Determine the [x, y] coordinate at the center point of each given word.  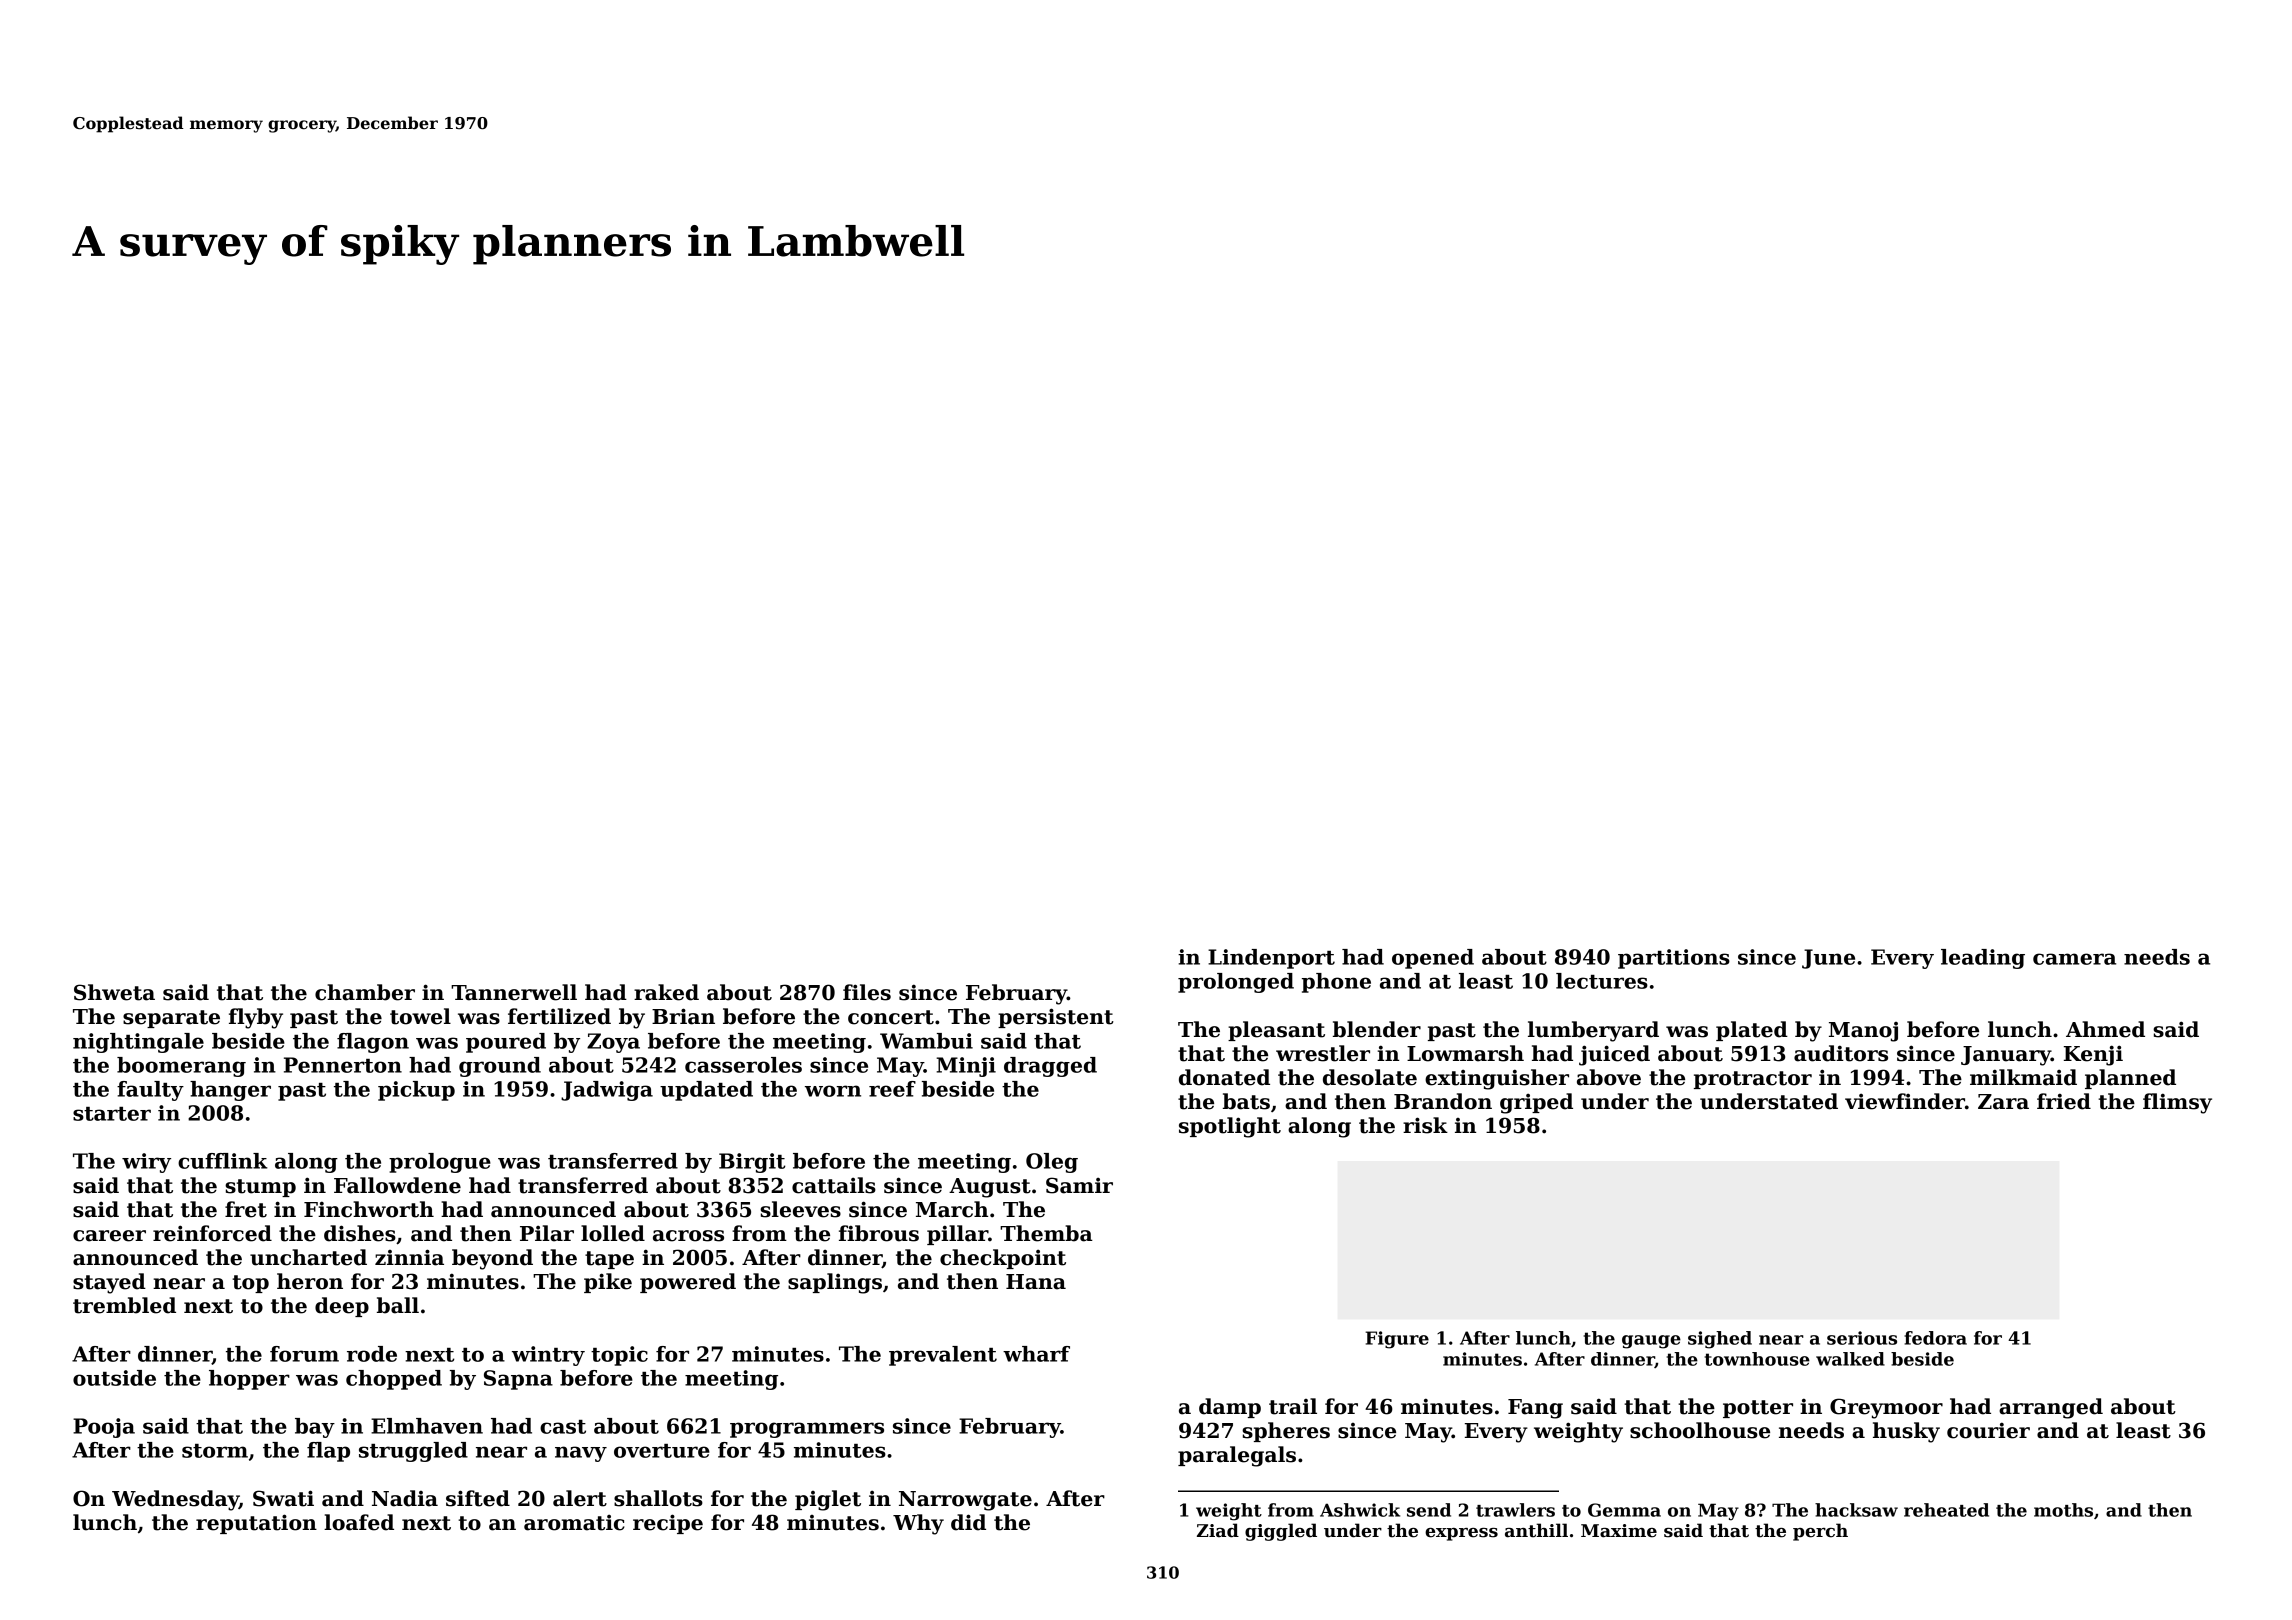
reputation [256, 1524]
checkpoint [1003, 1259]
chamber [365, 992]
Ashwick [1360, 1510]
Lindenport [1271, 959]
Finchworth [369, 1209]
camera [2074, 959]
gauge [1651, 1342]
